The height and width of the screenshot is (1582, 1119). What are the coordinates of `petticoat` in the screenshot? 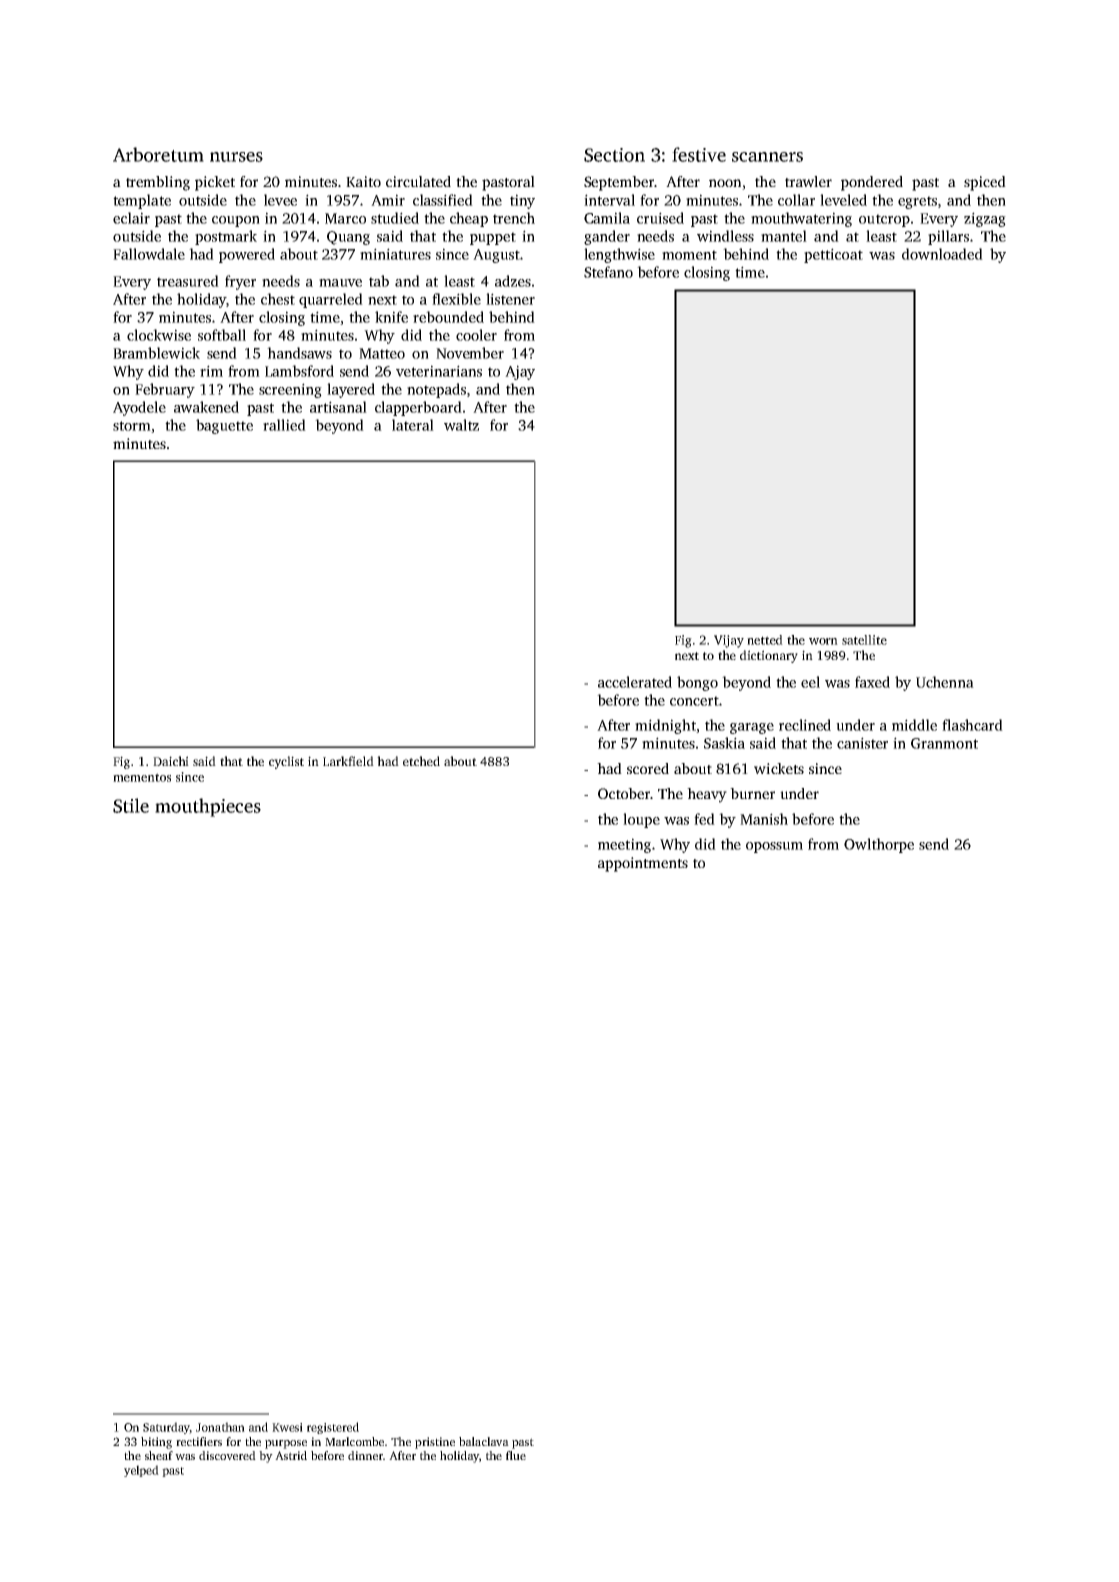 It's located at (833, 255).
